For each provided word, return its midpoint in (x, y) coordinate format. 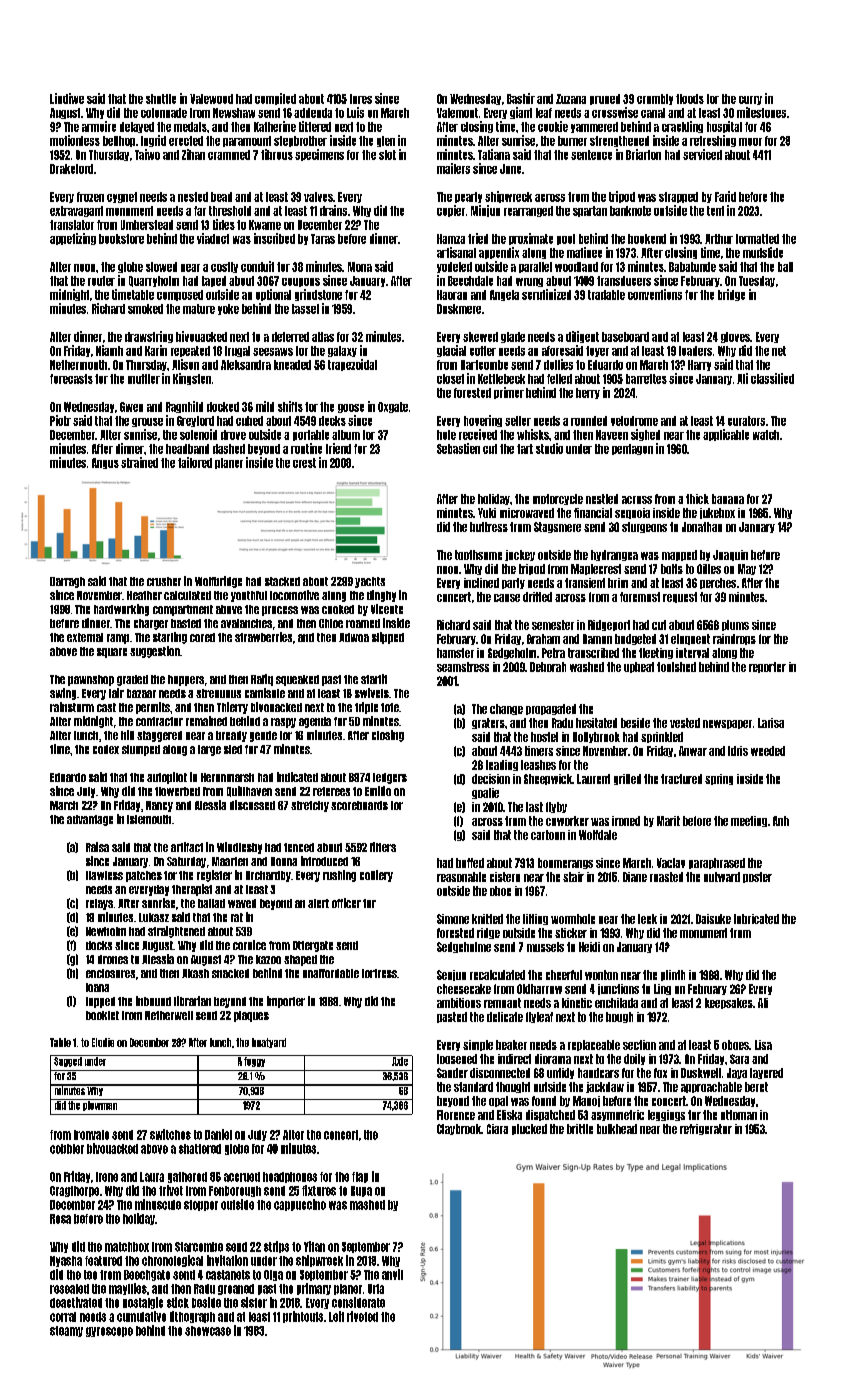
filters (383, 847)
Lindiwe (67, 98)
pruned (605, 99)
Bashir (521, 98)
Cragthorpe (74, 1191)
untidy (560, 1073)
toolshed (676, 667)
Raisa (97, 847)
